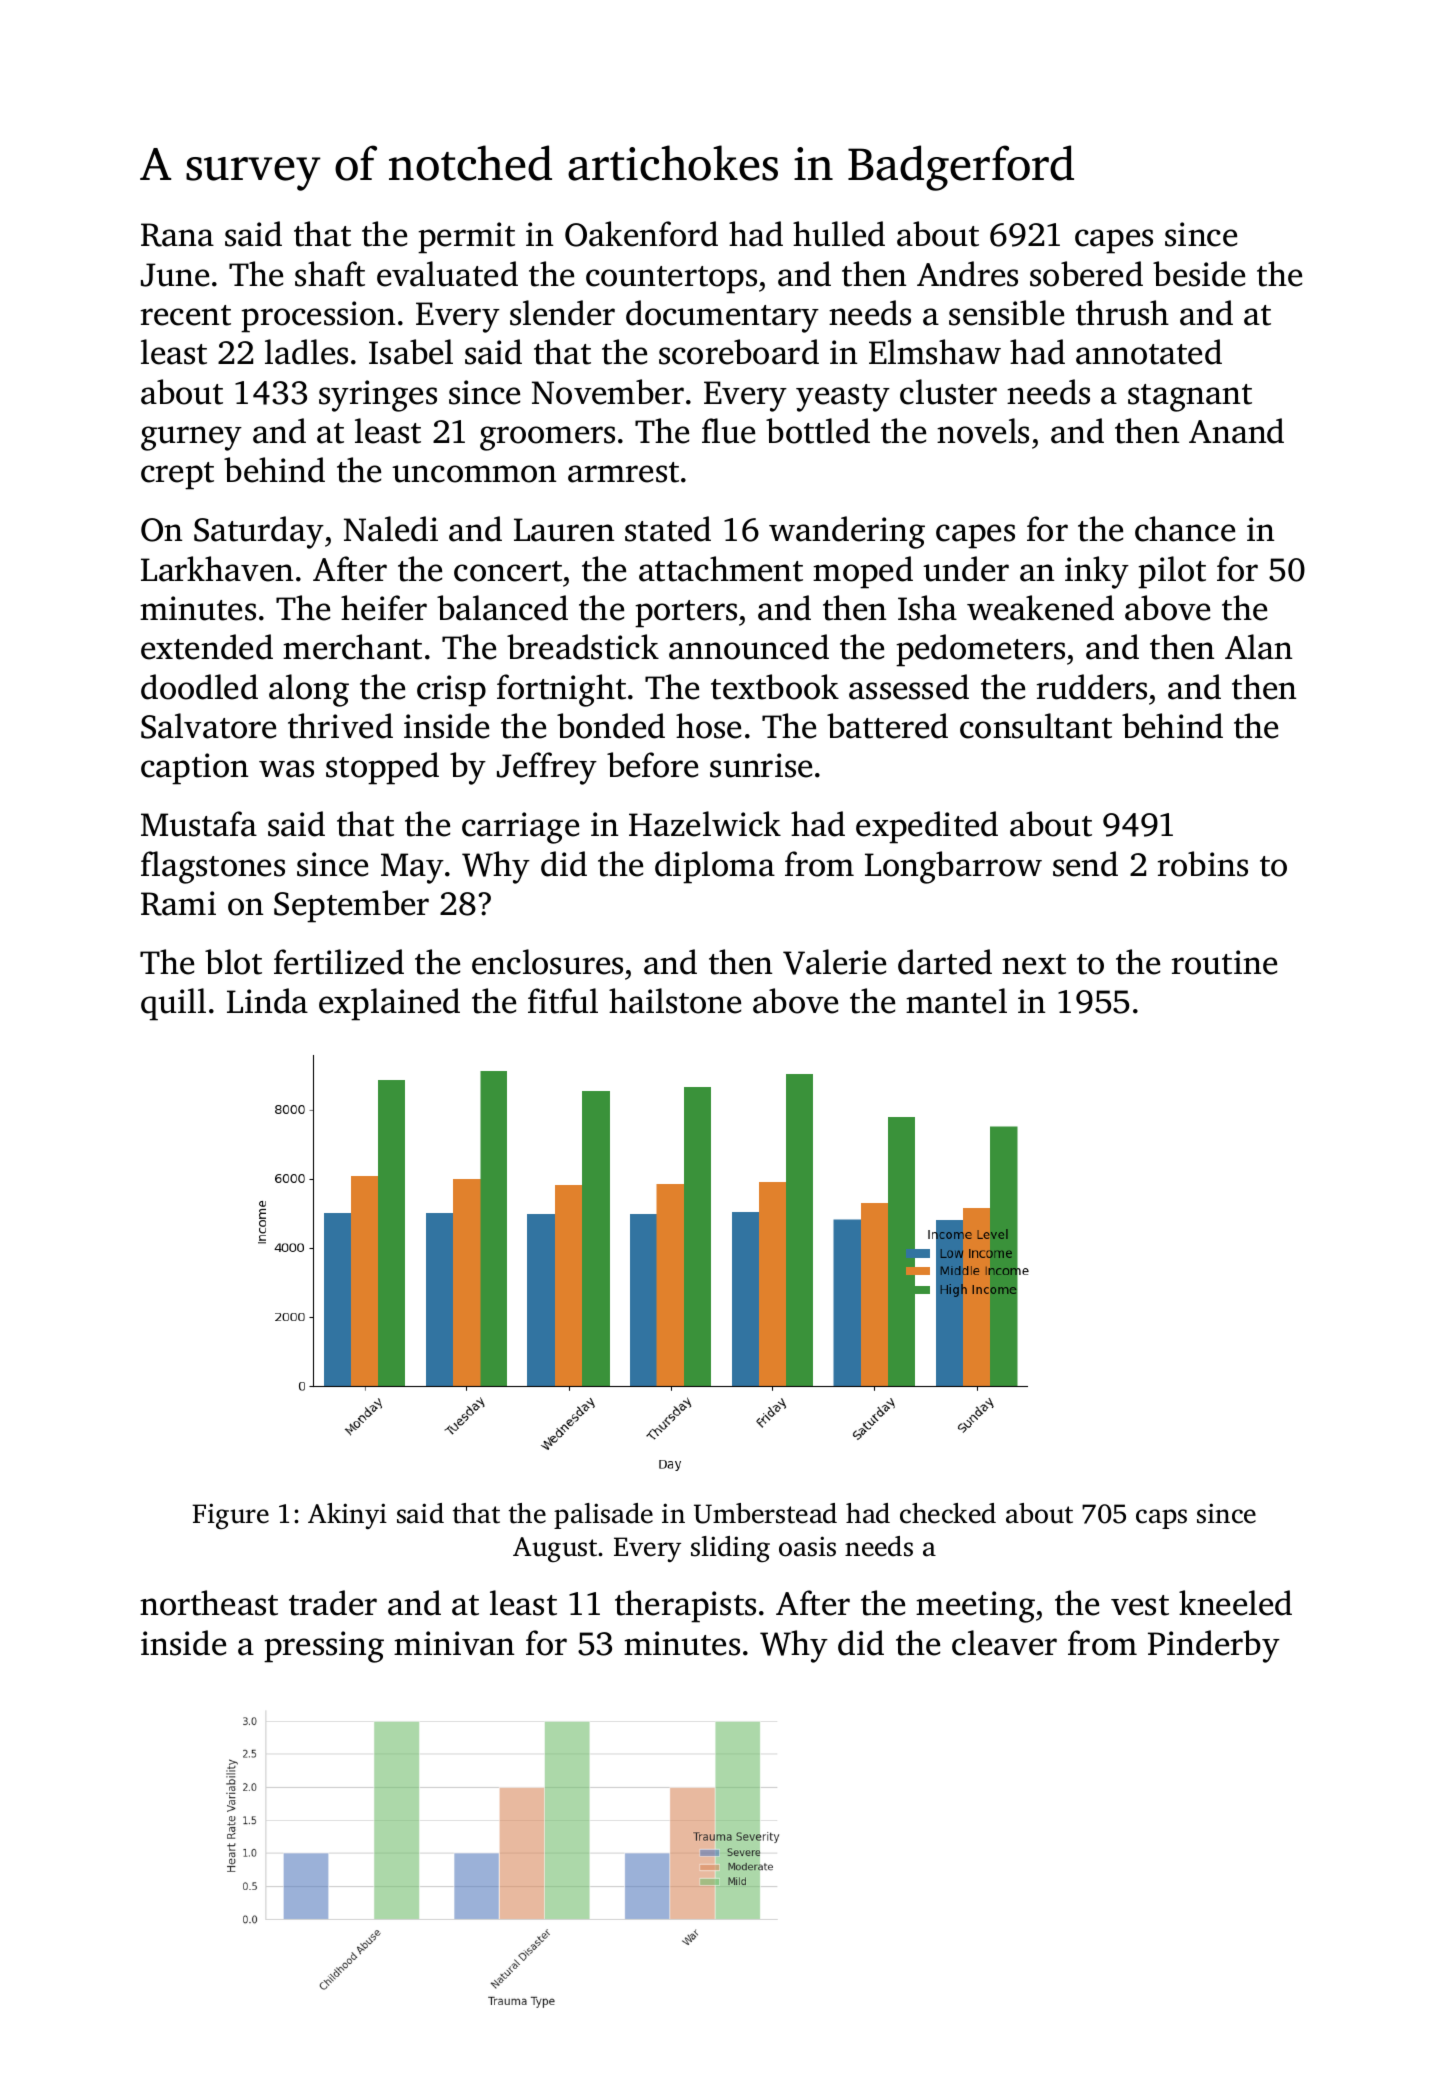  I want to click on robins, so click(1203, 864).
